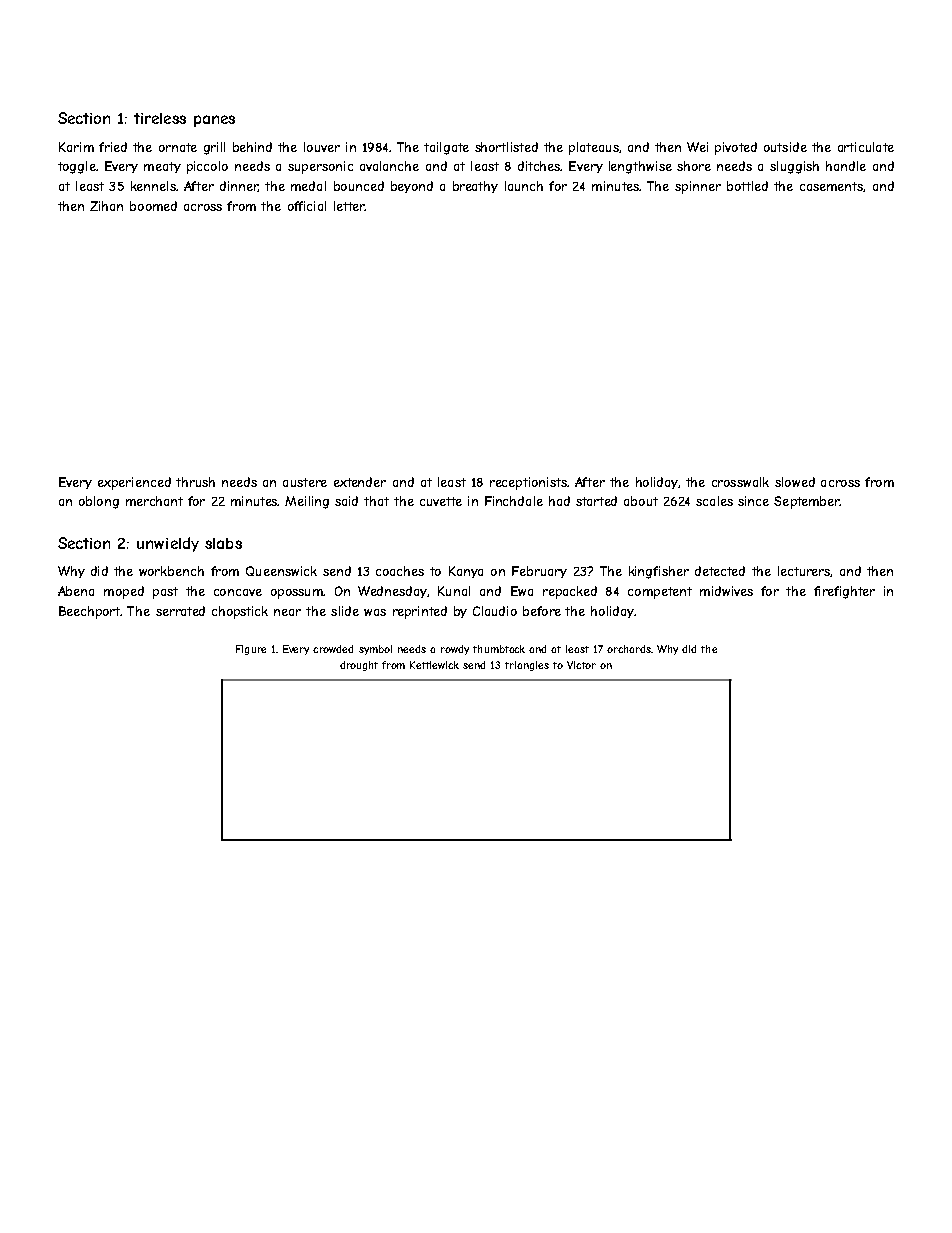  I want to click on shortlisted, so click(506, 147).
